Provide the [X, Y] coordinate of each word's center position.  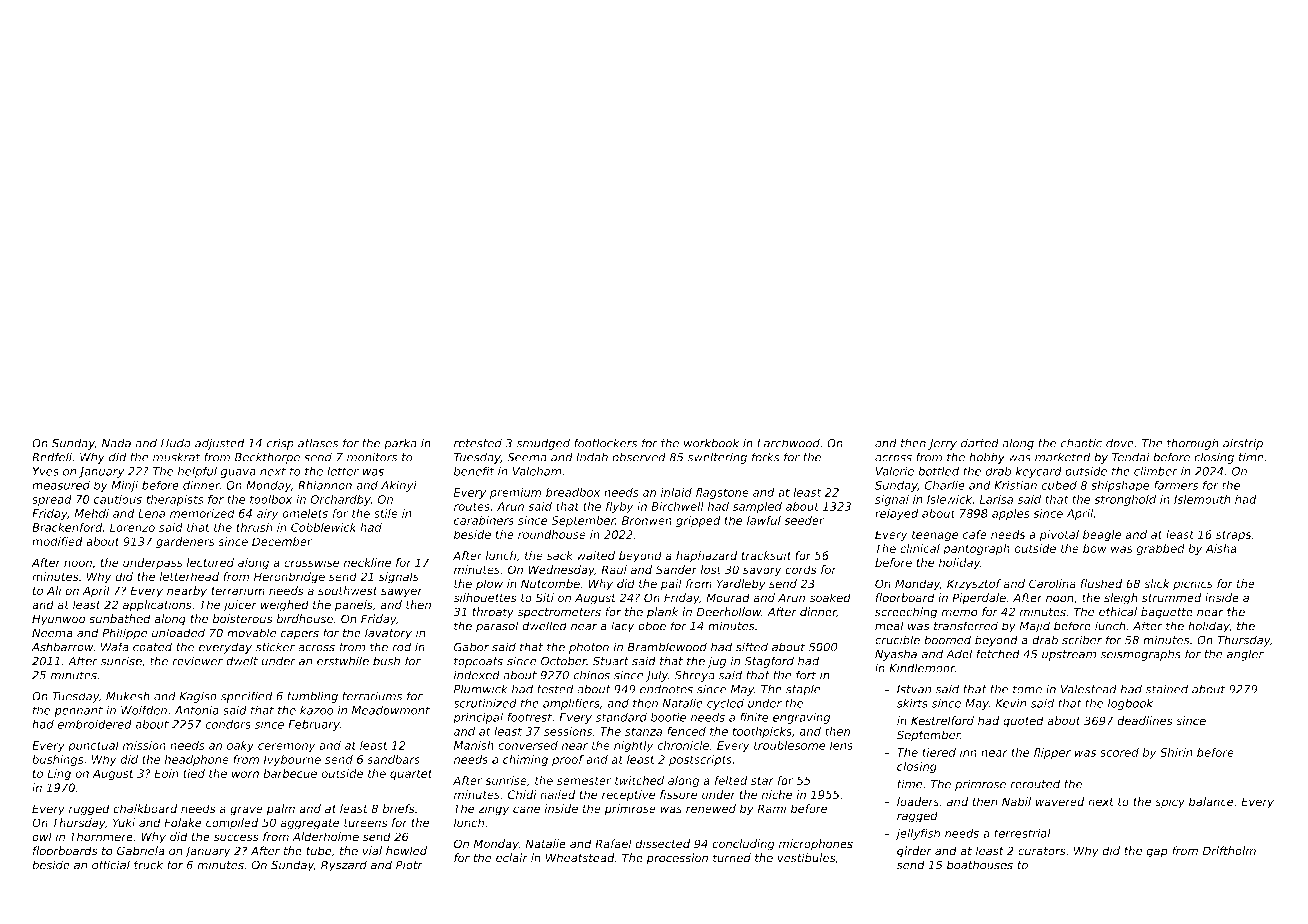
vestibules [806, 858]
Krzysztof [974, 585]
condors [228, 724]
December [282, 541]
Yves [46, 471]
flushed [1101, 584]
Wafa [115, 647]
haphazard [706, 556]
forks [766, 457]
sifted [752, 647]
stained [1167, 689]
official [111, 865]
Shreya [695, 676]
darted [980, 443]
